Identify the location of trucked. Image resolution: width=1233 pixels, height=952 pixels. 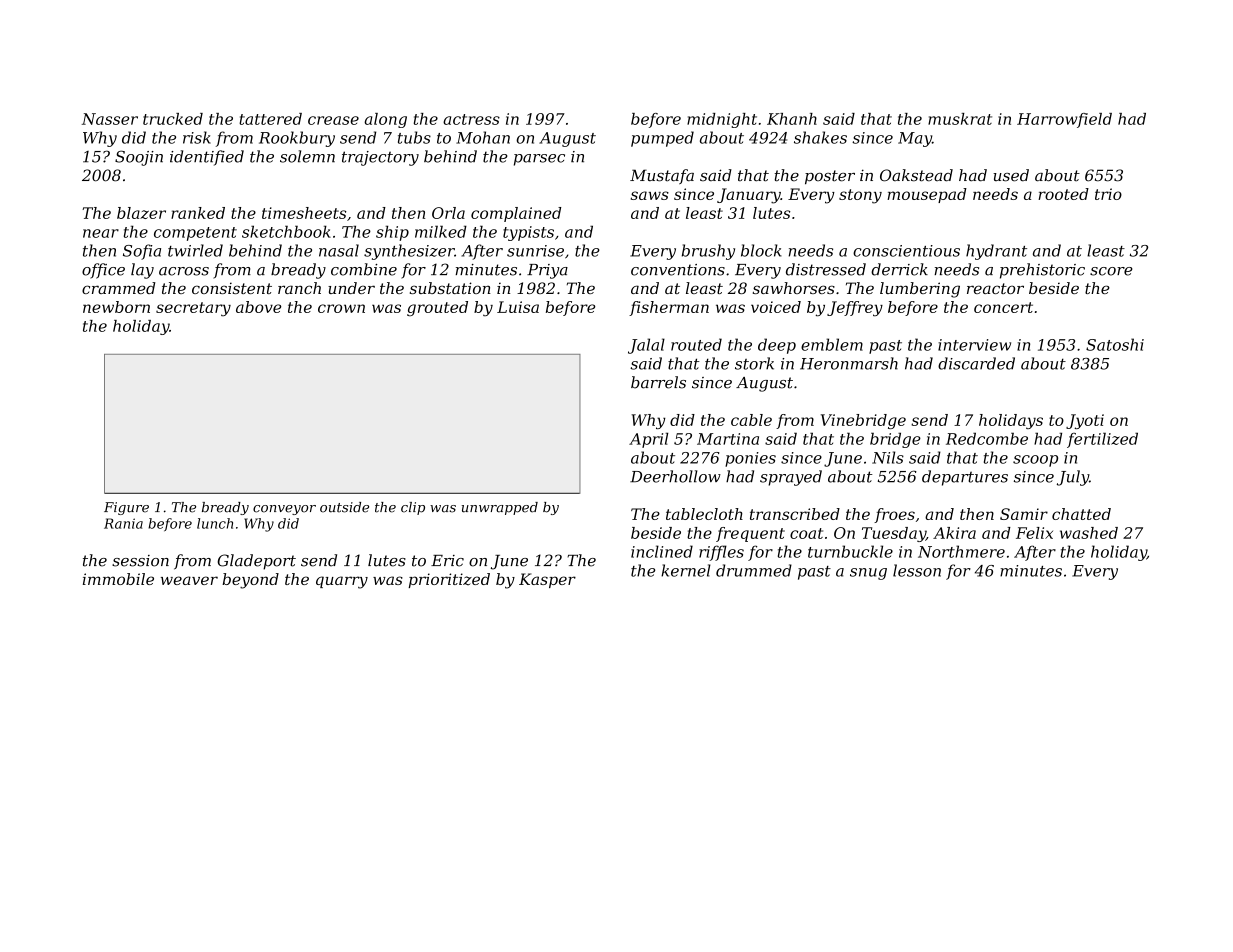
(173, 119).
